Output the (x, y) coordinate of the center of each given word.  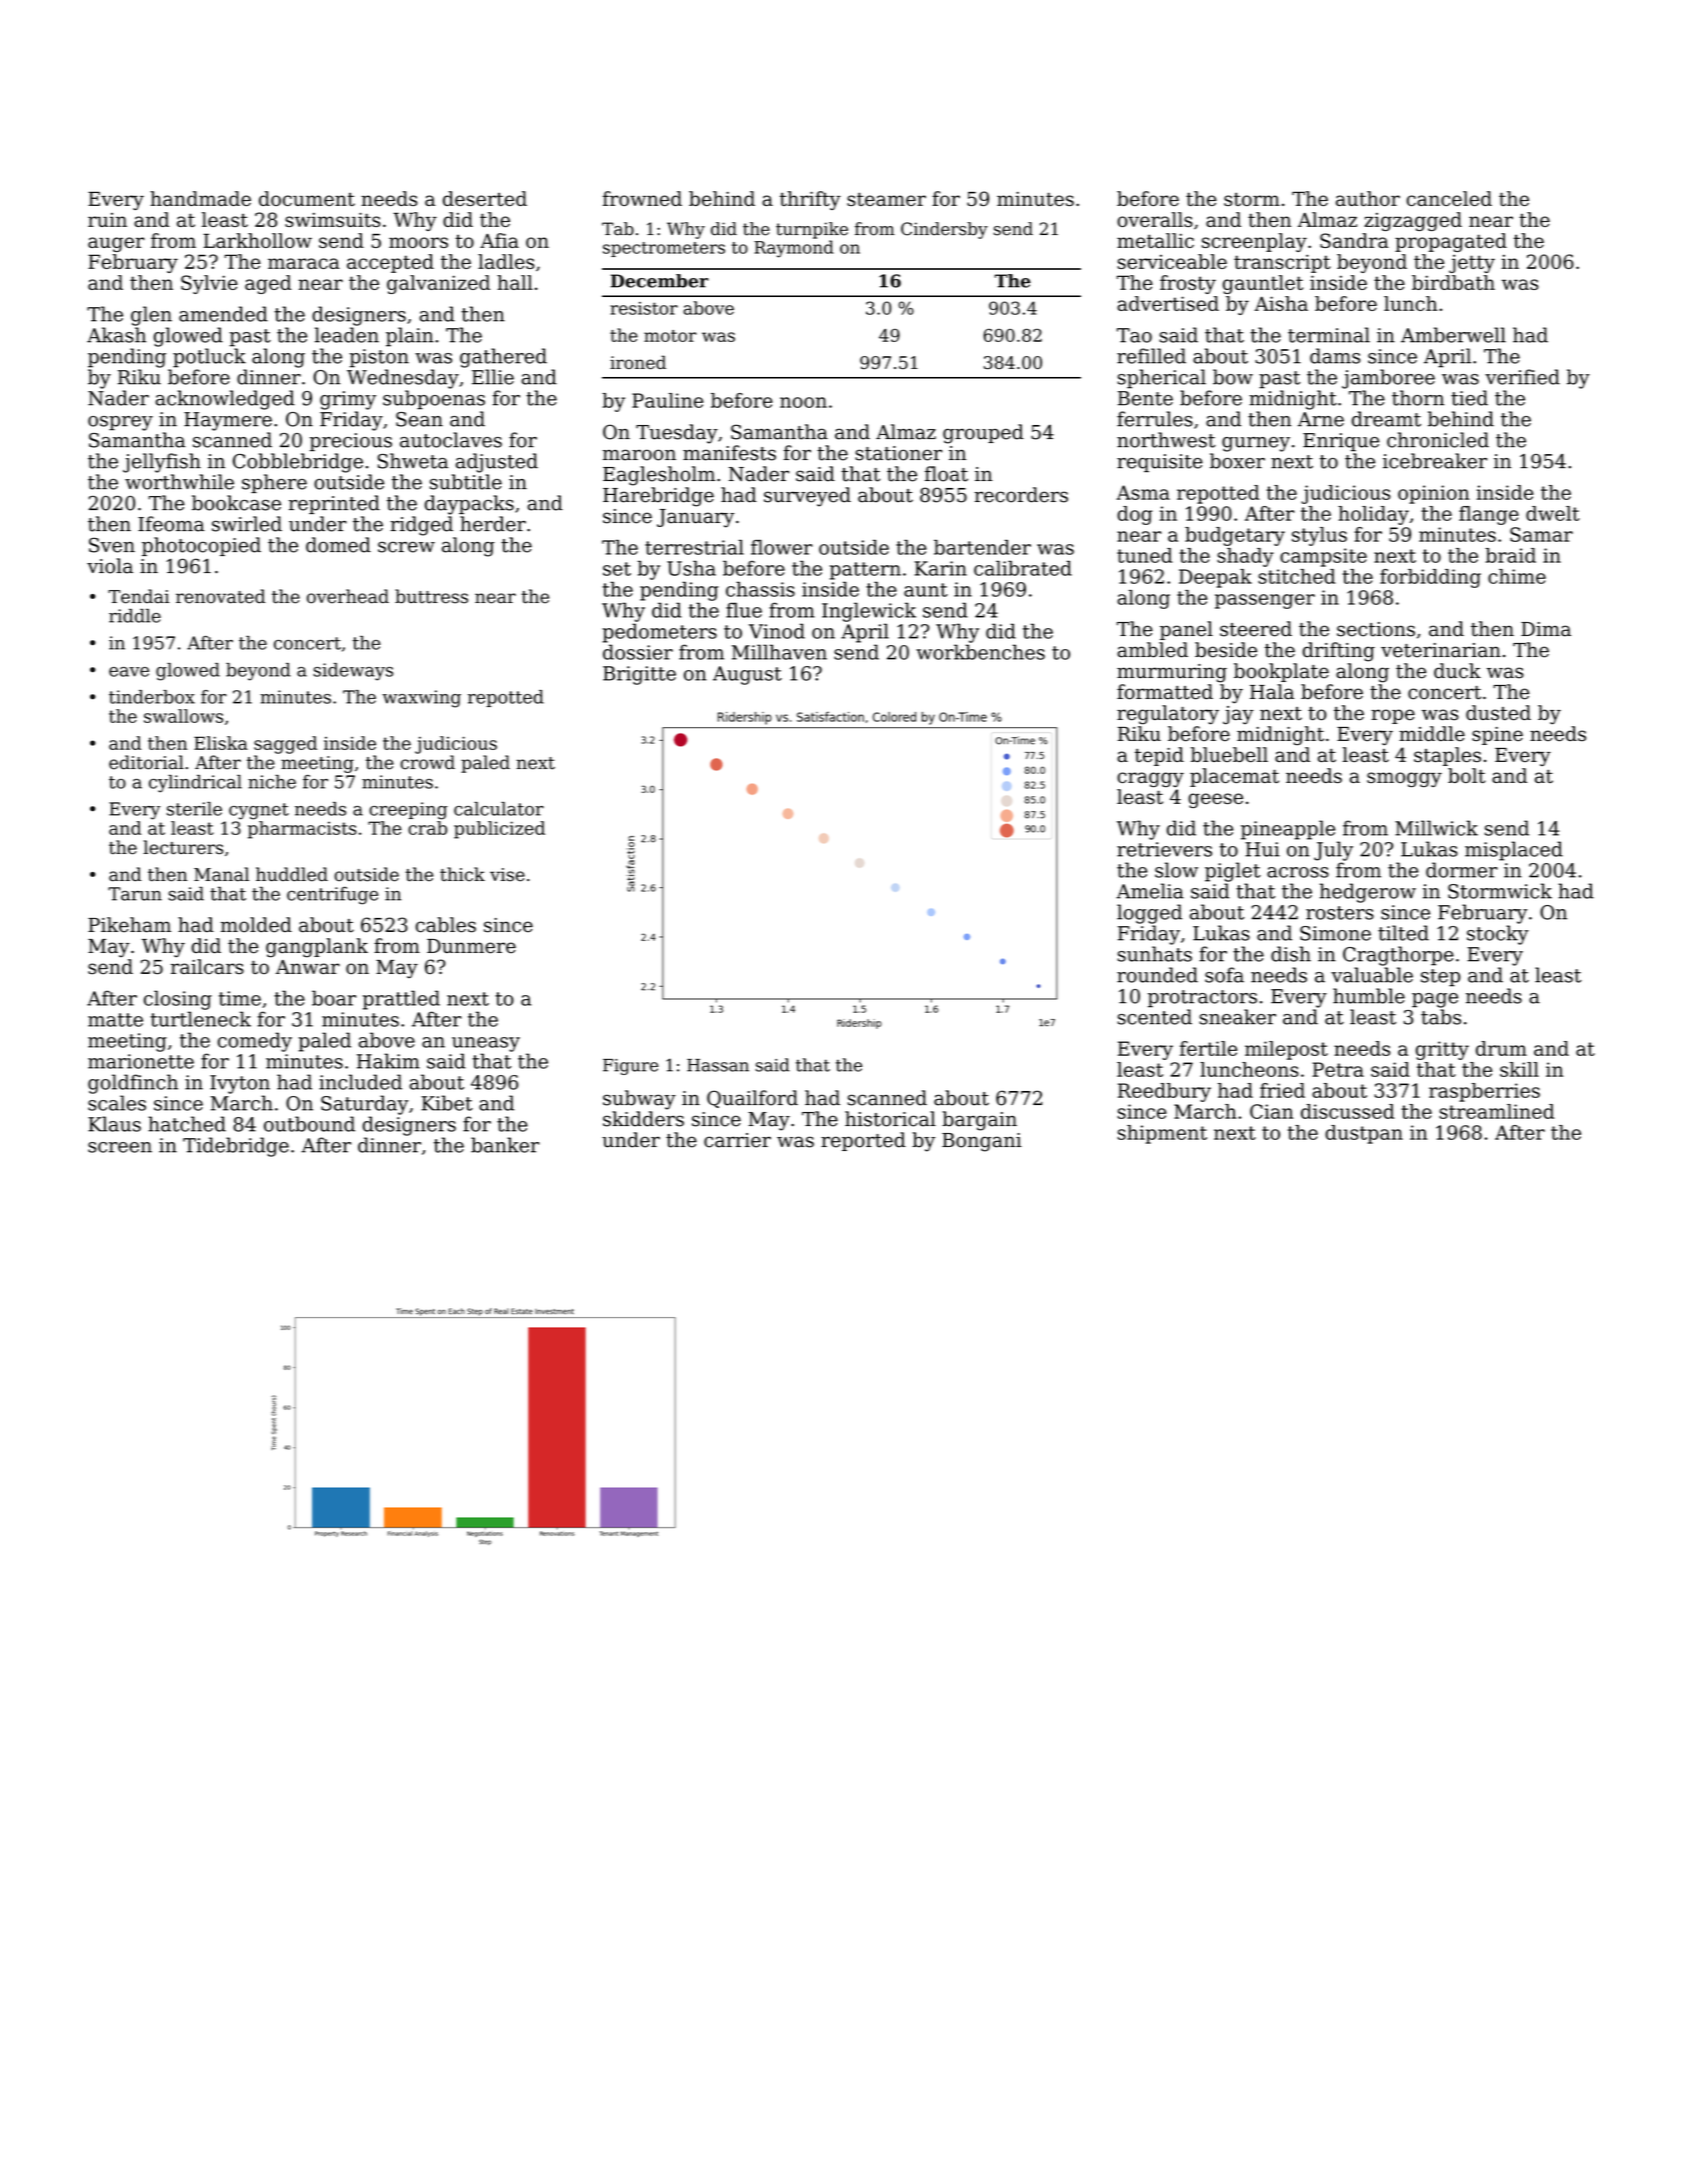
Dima (1546, 629)
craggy (1150, 779)
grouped (983, 434)
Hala (1272, 692)
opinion (1434, 494)
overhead (348, 596)
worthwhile (179, 482)
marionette (141, 1061)
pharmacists (302, 830)
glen (151, 316)
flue (744, 610)
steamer (886, 199)
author (1368, 198)
